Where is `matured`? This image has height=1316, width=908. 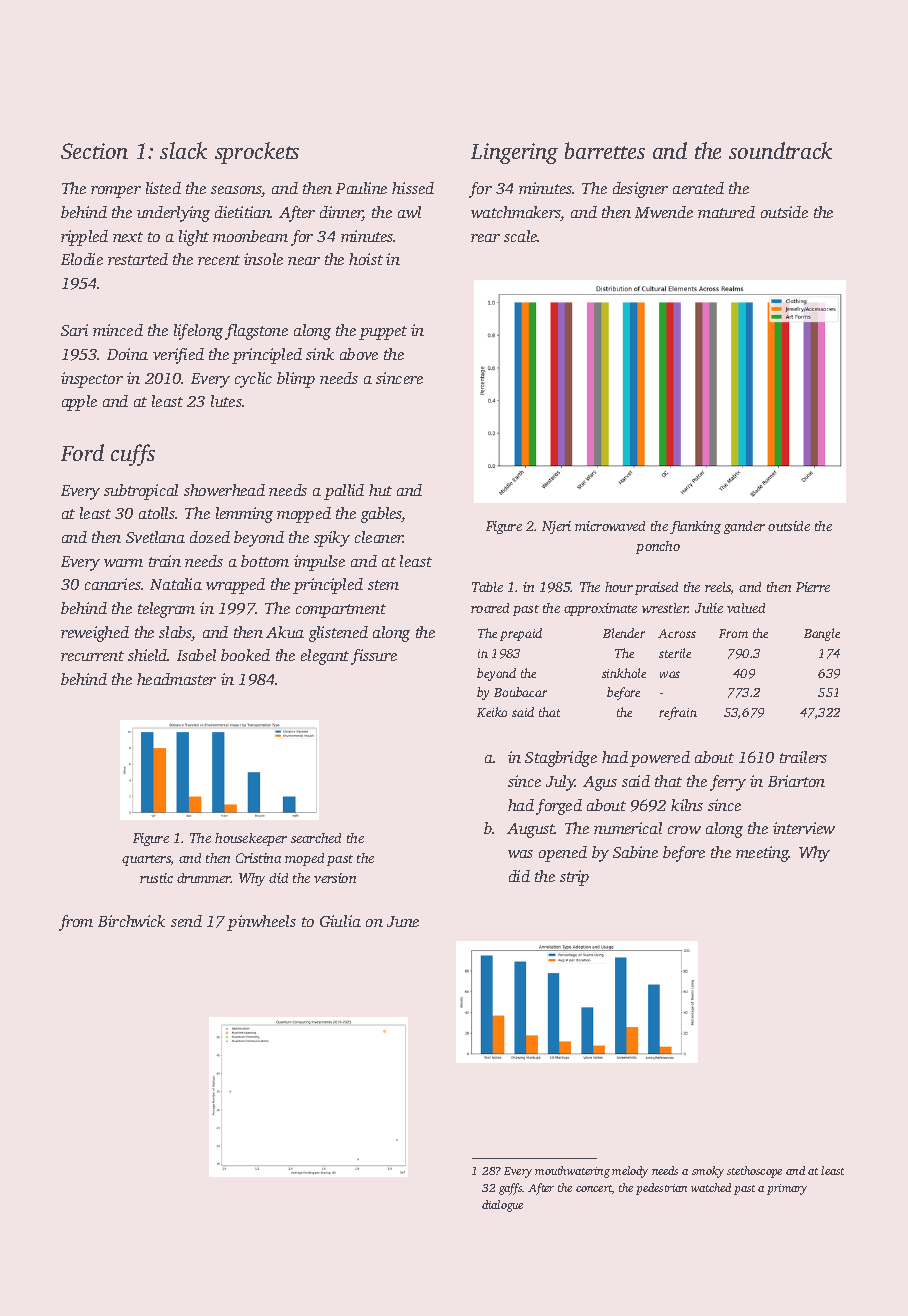
matured is located at coordinates (726, 212).
